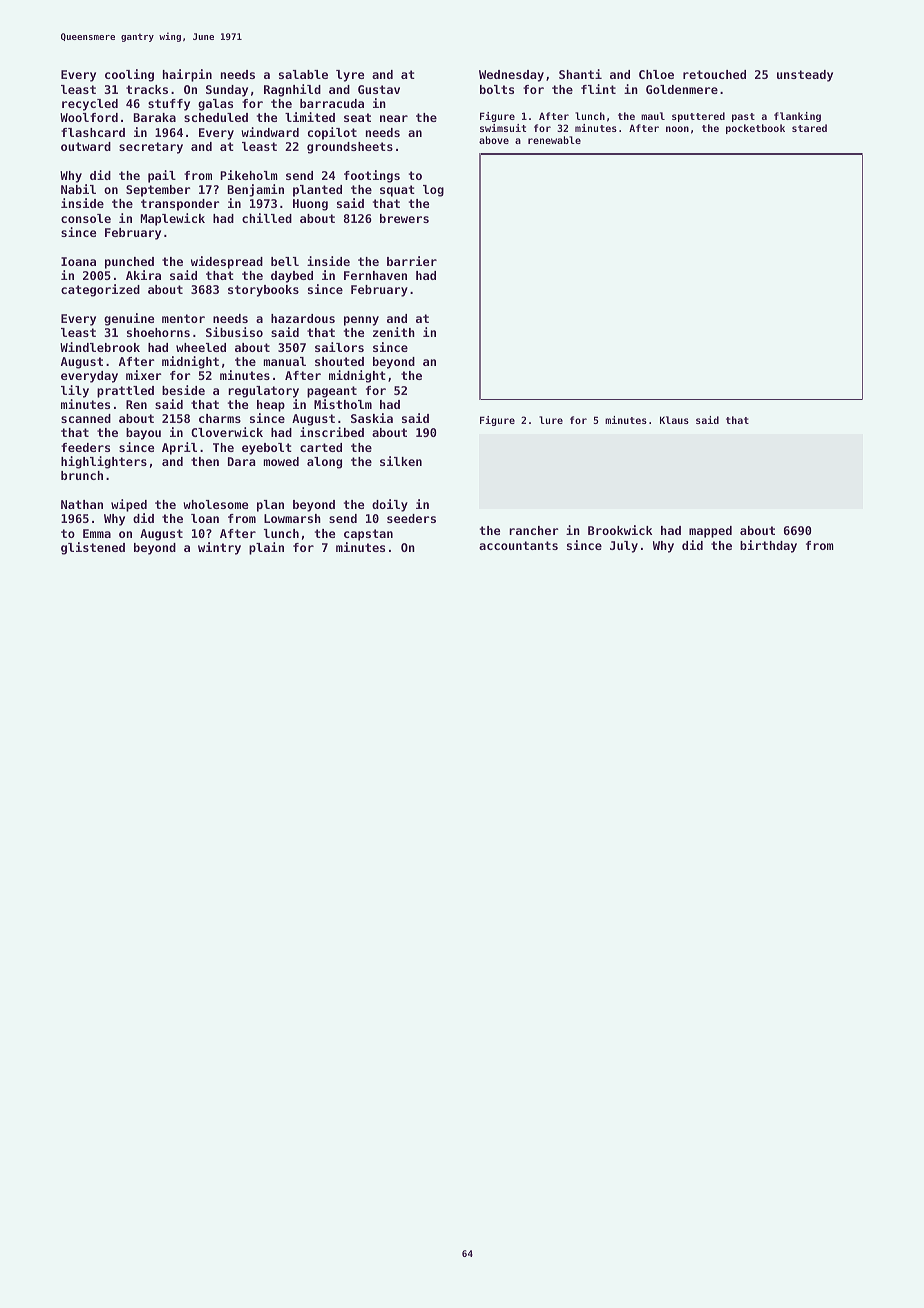  Describe the element at coordinates (205, 461) in the page. I see `then` at that location.
